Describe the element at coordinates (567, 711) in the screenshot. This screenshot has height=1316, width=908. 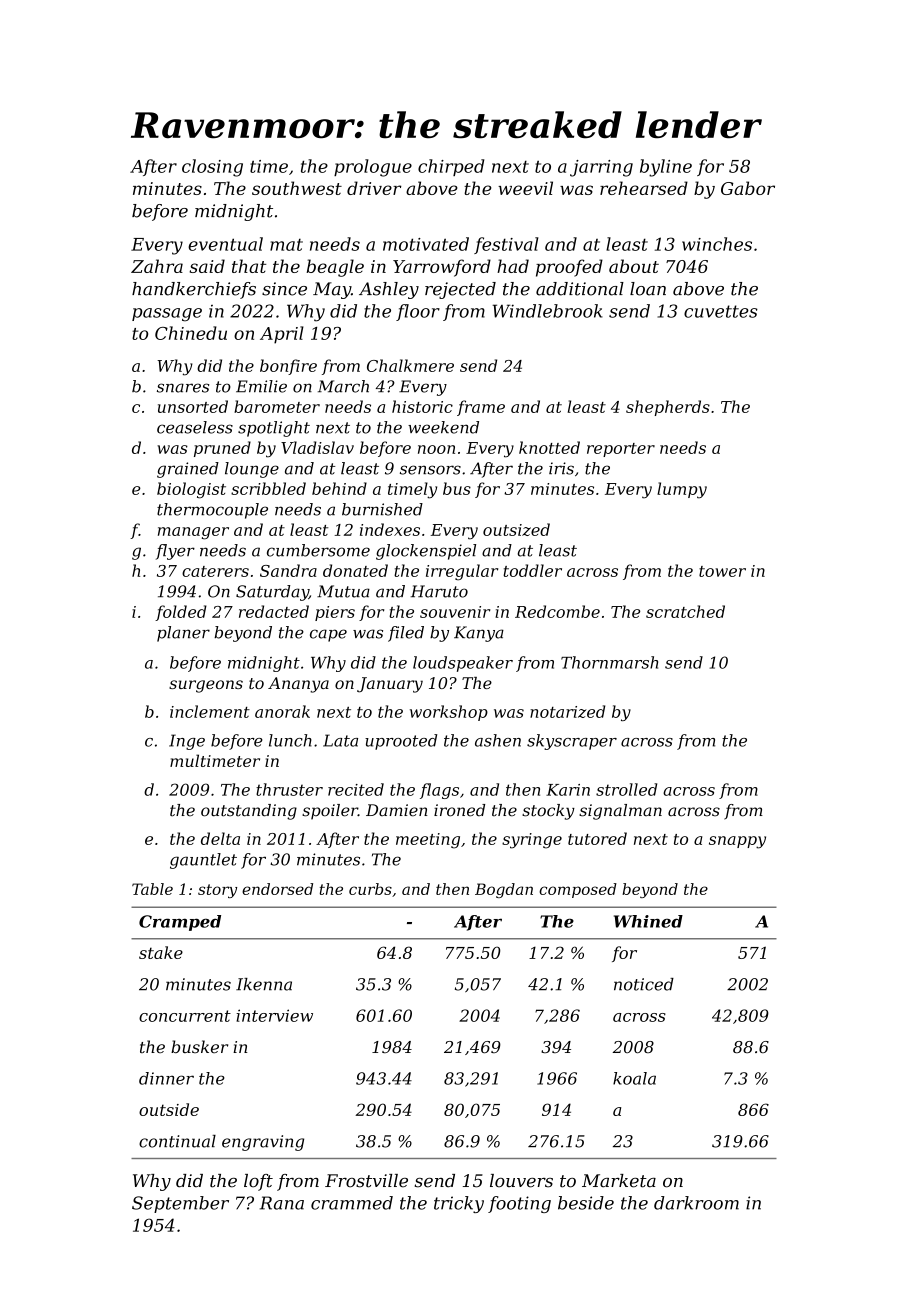
I see `notarized` at that location.
